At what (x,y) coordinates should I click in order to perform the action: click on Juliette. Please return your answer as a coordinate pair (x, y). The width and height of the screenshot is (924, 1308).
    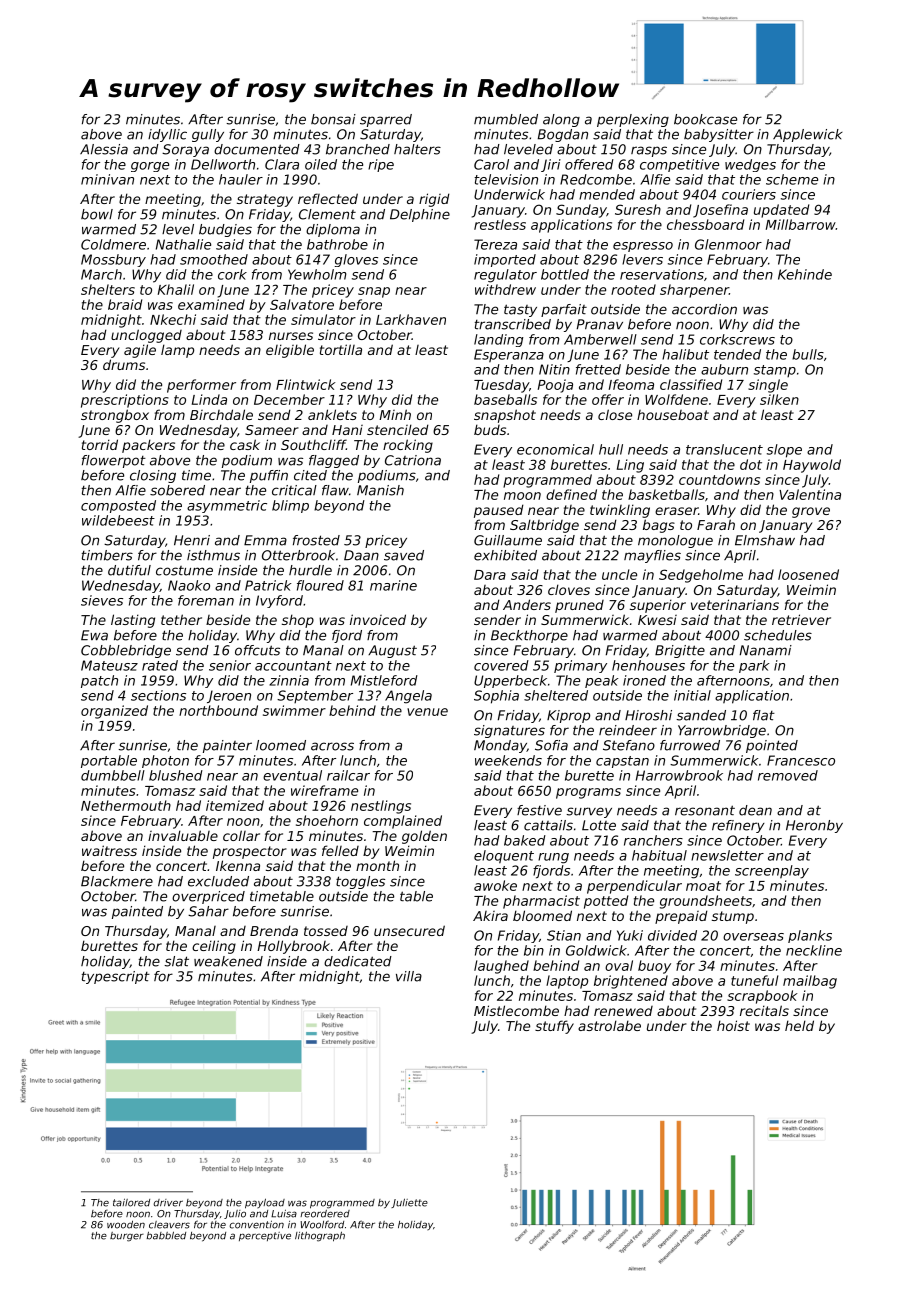
    Looking at the image, I should click on (409, 1203).
